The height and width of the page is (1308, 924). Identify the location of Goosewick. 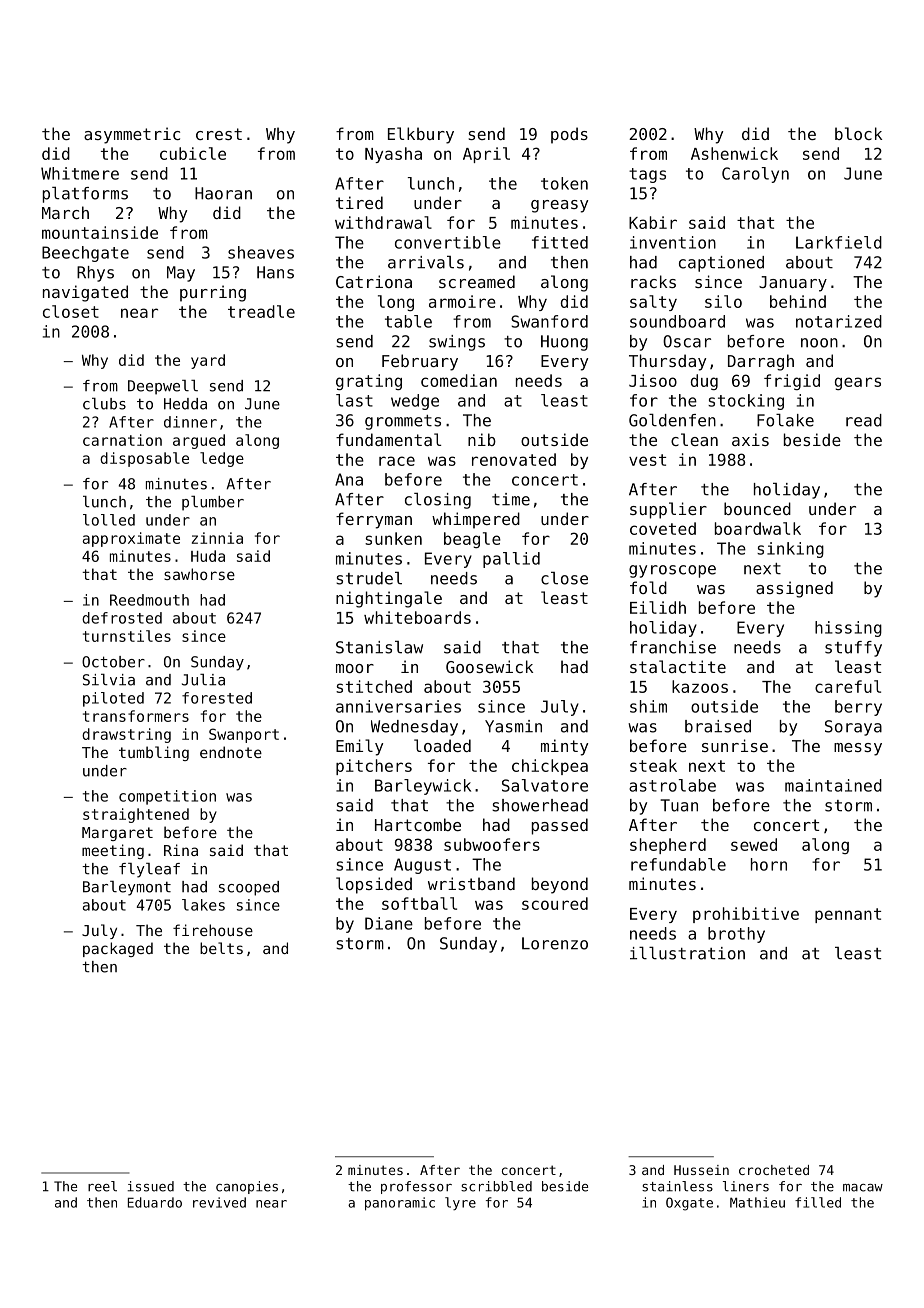
(489, 666).
